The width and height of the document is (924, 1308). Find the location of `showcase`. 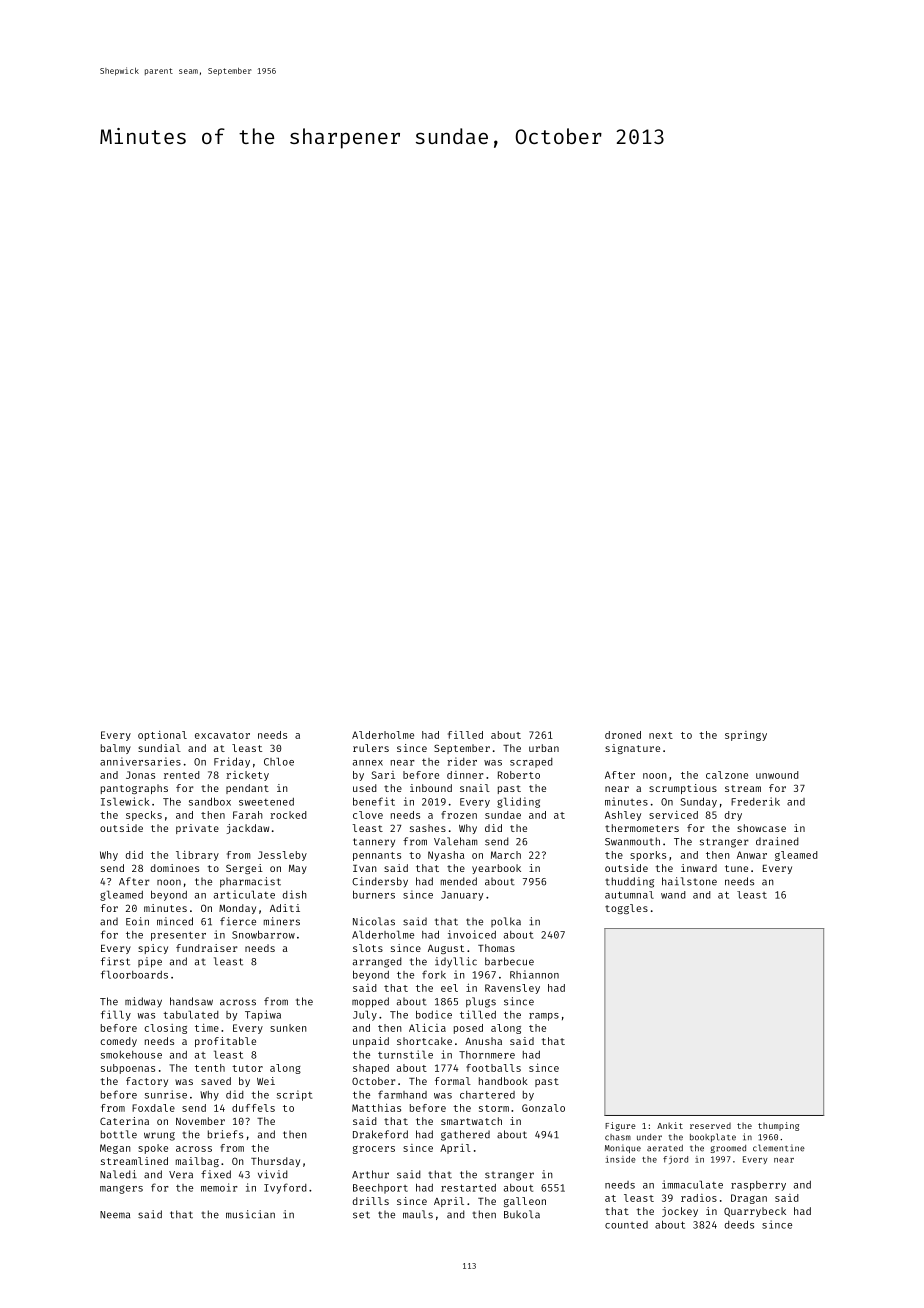

showcase is located at coordinates (761, 828).
